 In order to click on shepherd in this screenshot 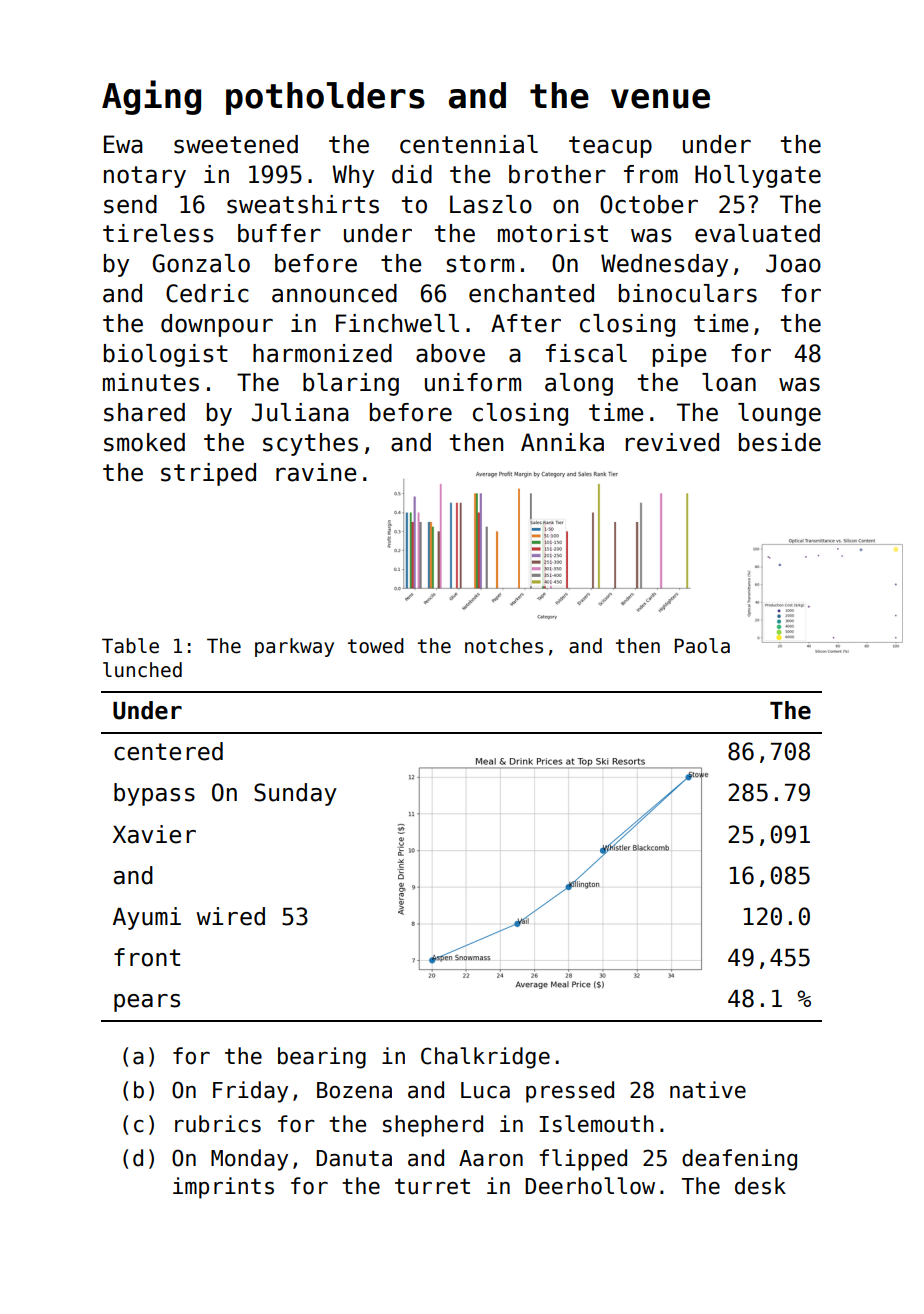, I will do `click(433, 1126)`.
